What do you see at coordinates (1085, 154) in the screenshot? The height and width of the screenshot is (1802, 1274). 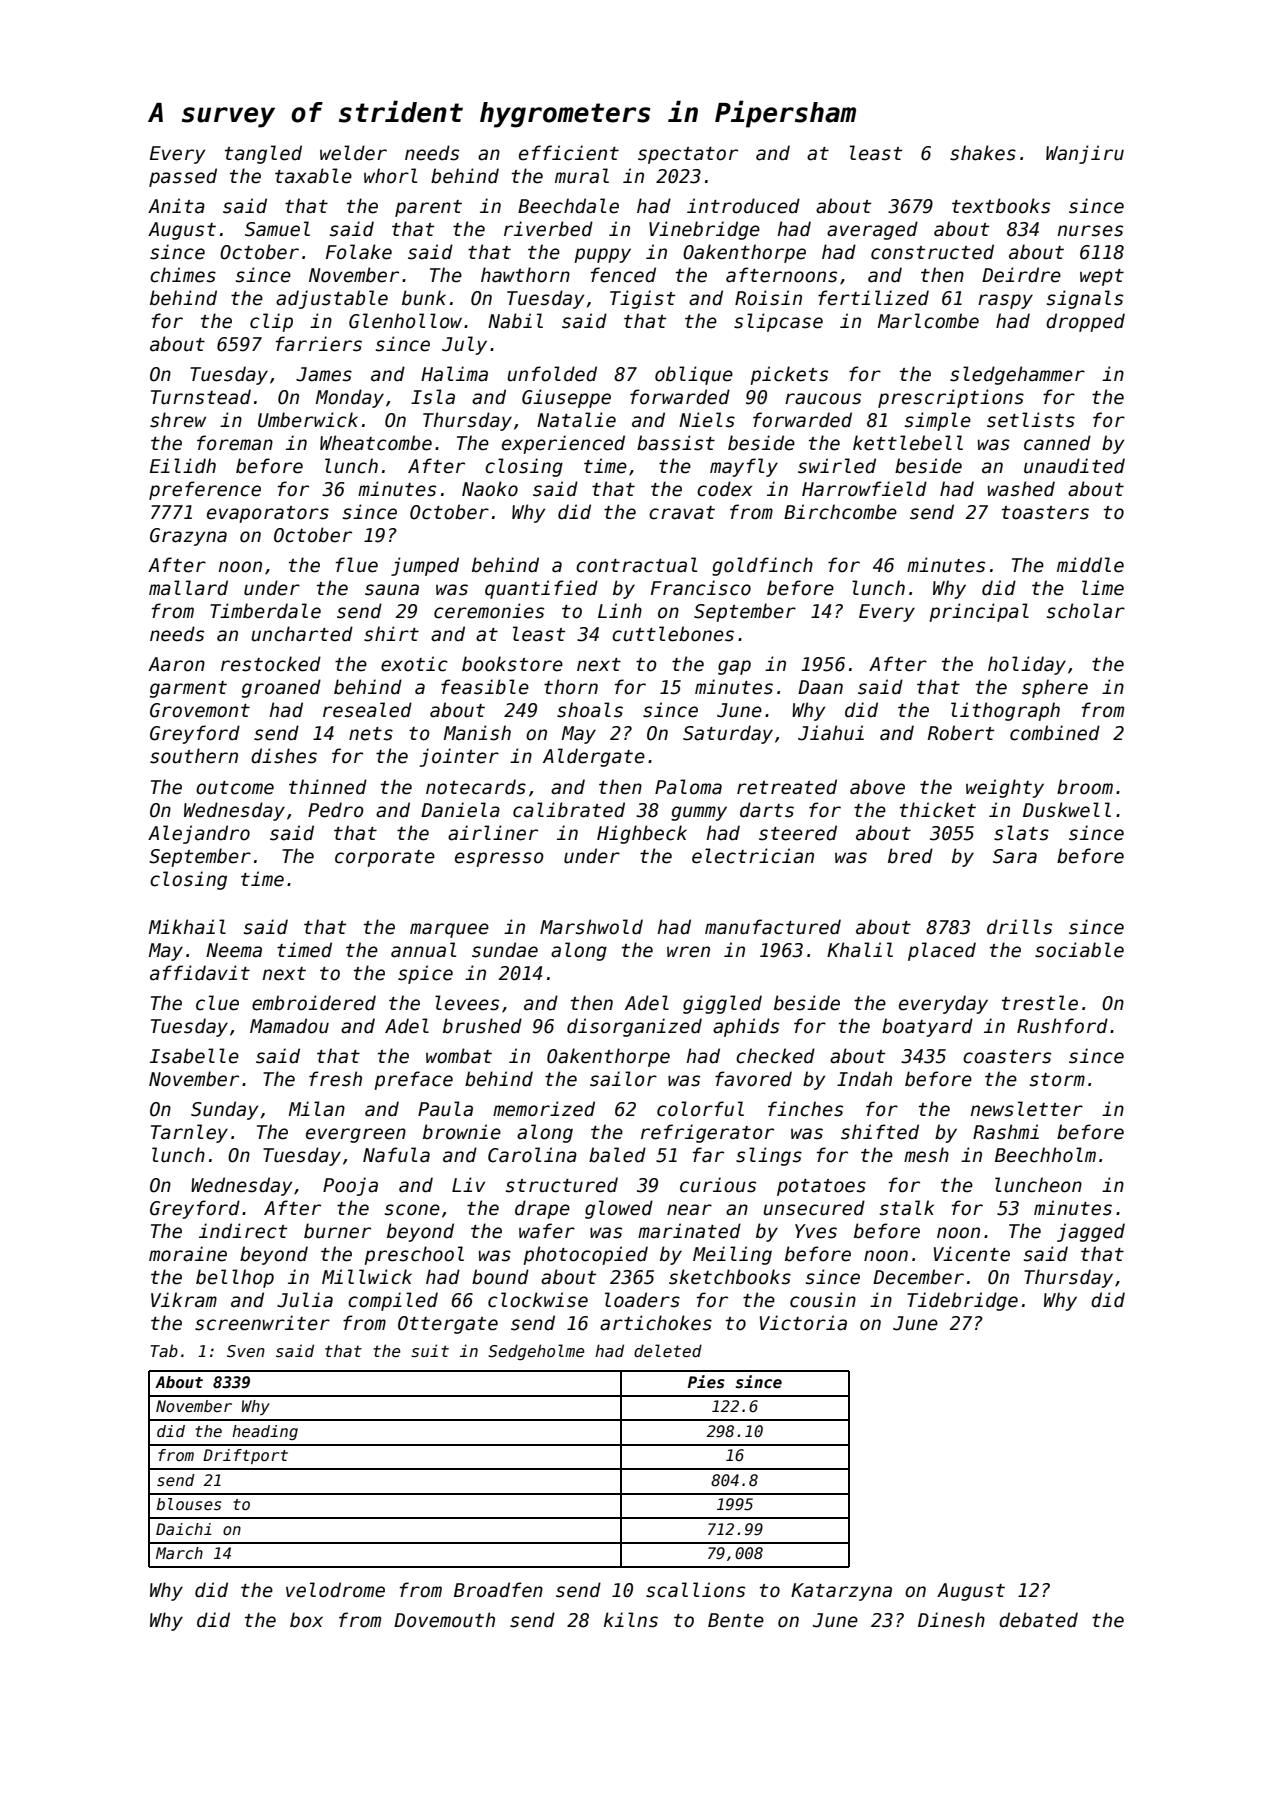 I see `Wanjiru` at bounding box center [1085, 154].
